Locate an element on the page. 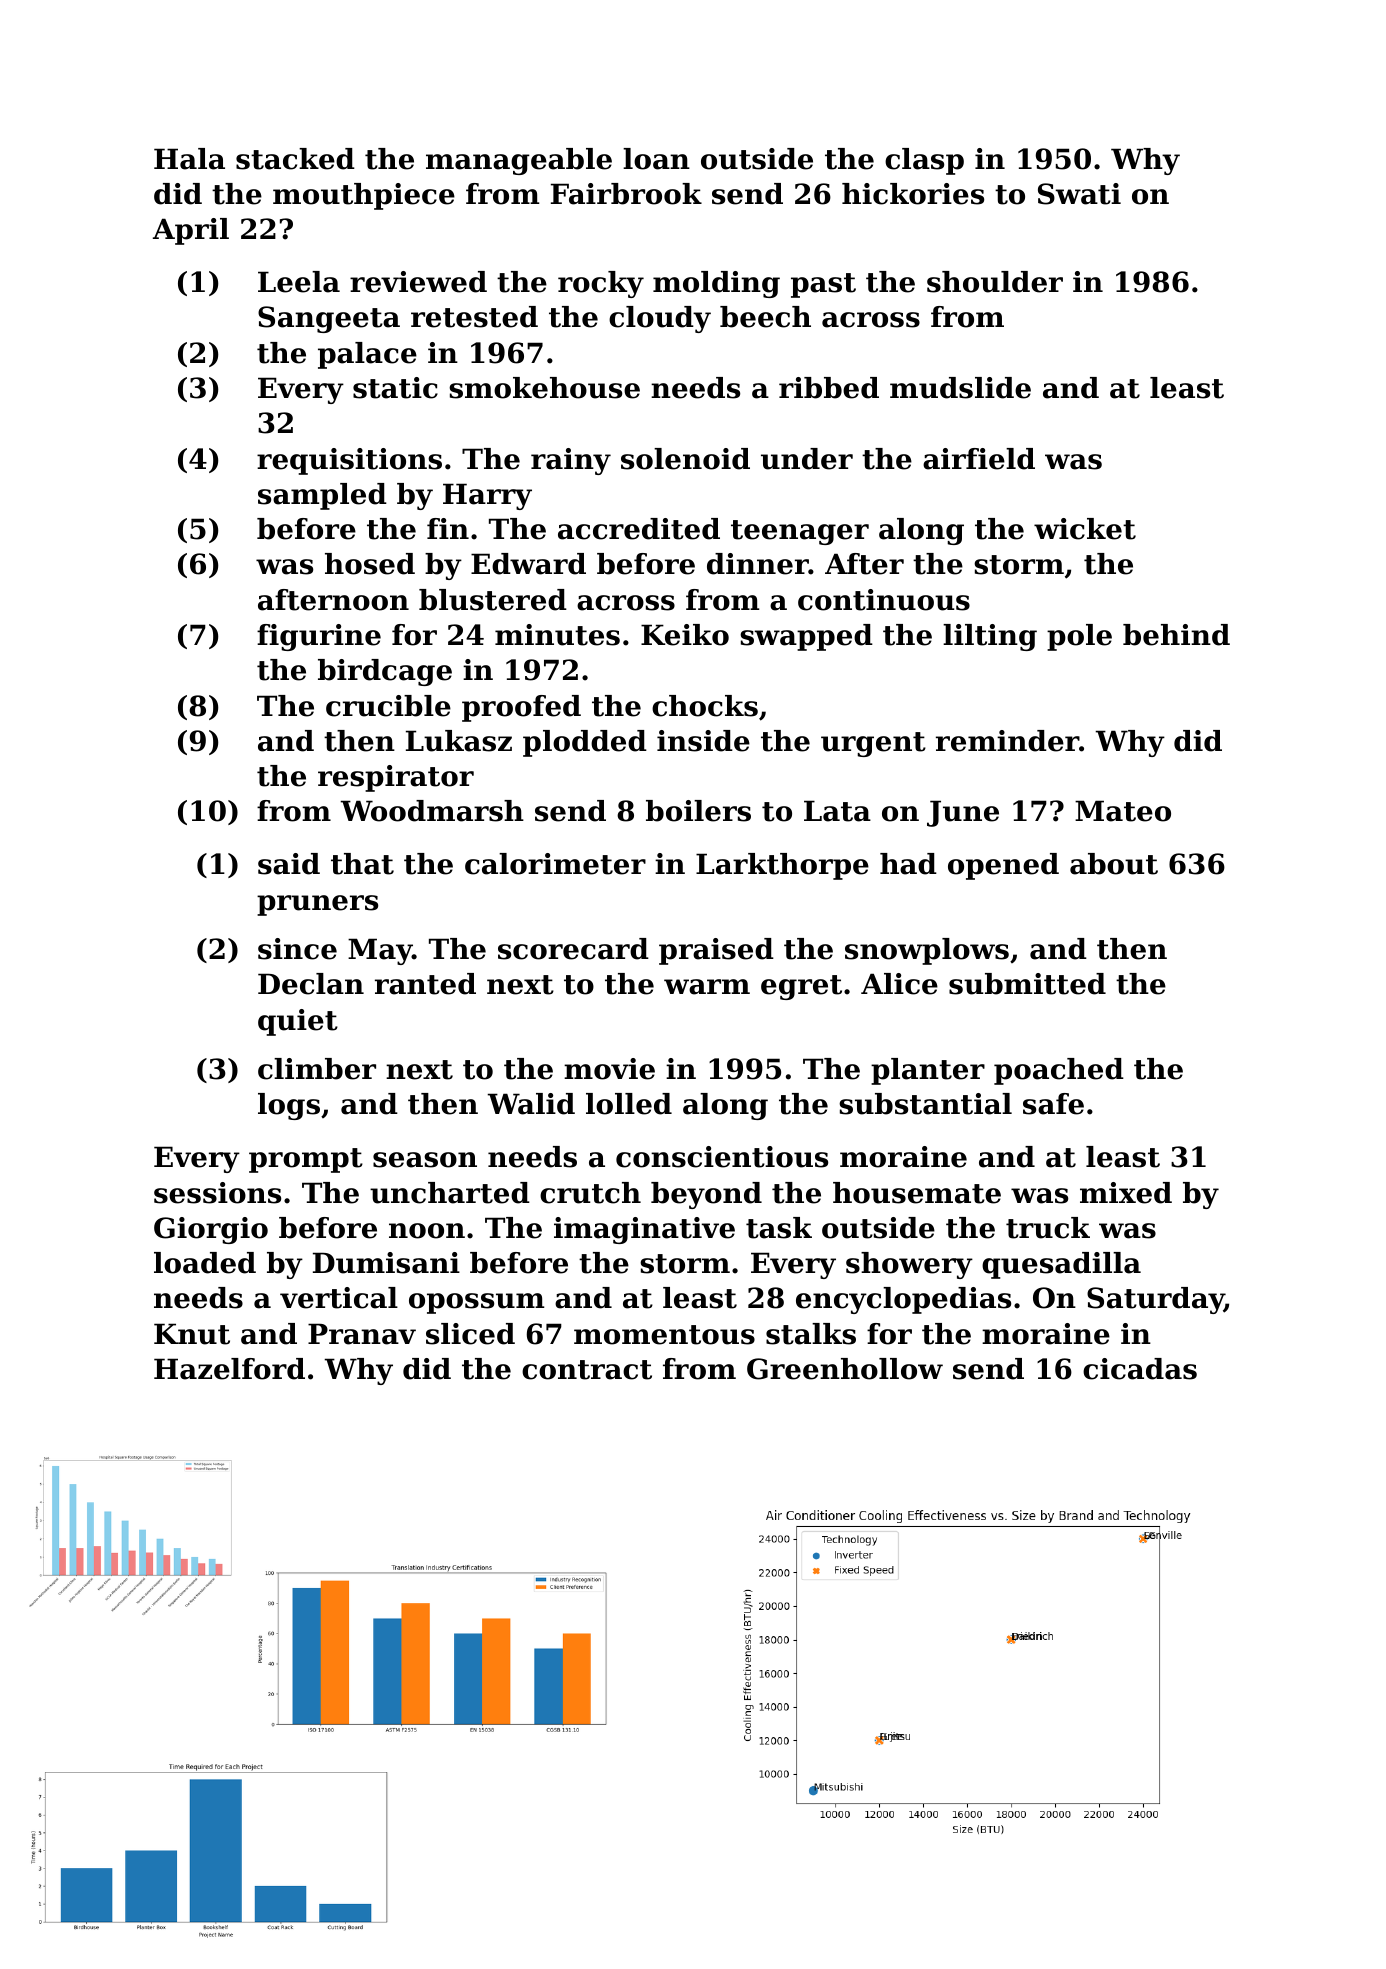 This document has height=1969, width=1386. smokehouse is located at coordinates (544, 388).
